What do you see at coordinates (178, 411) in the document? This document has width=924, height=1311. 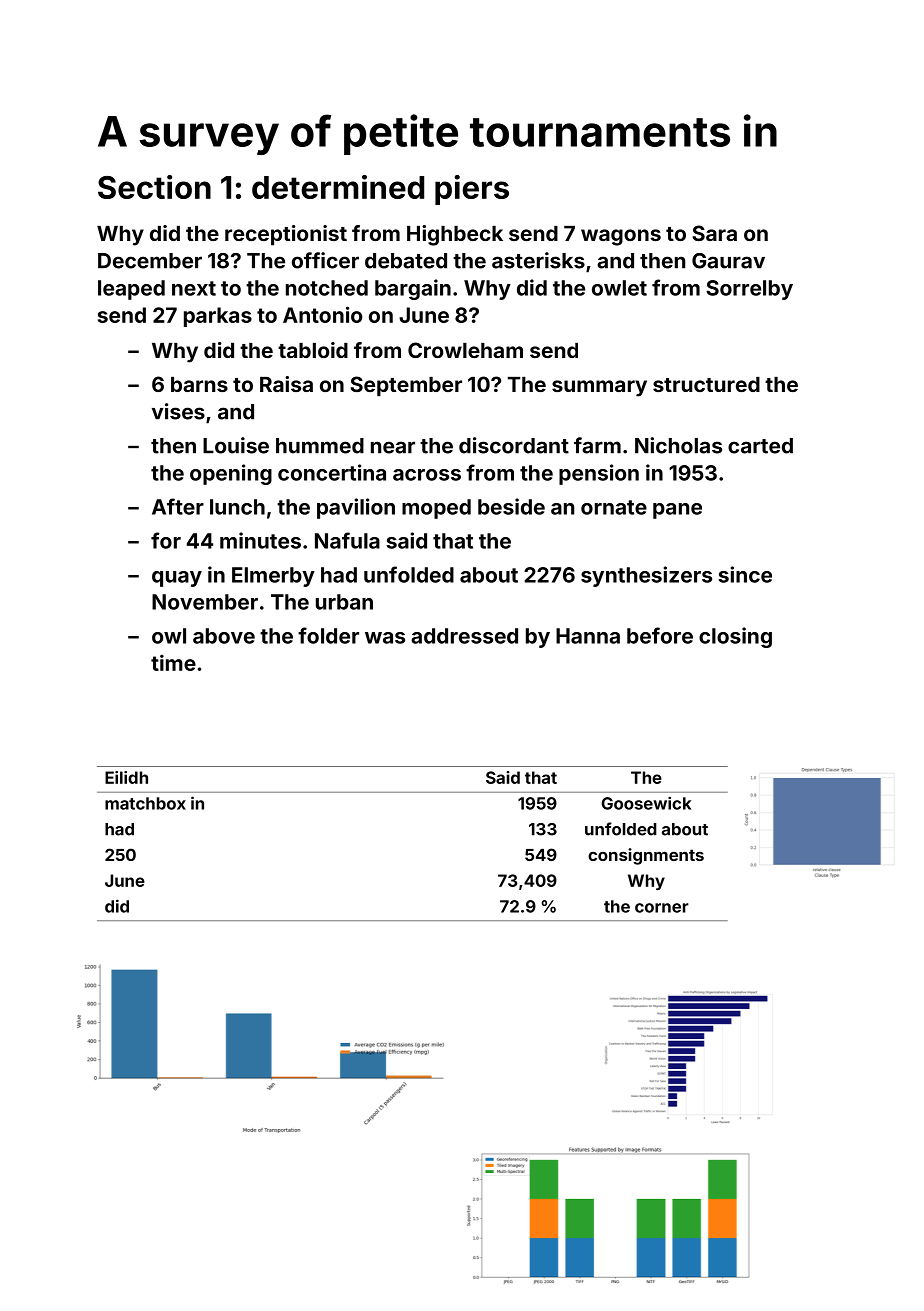 I see `vises` at bounding box center [178, 411].
